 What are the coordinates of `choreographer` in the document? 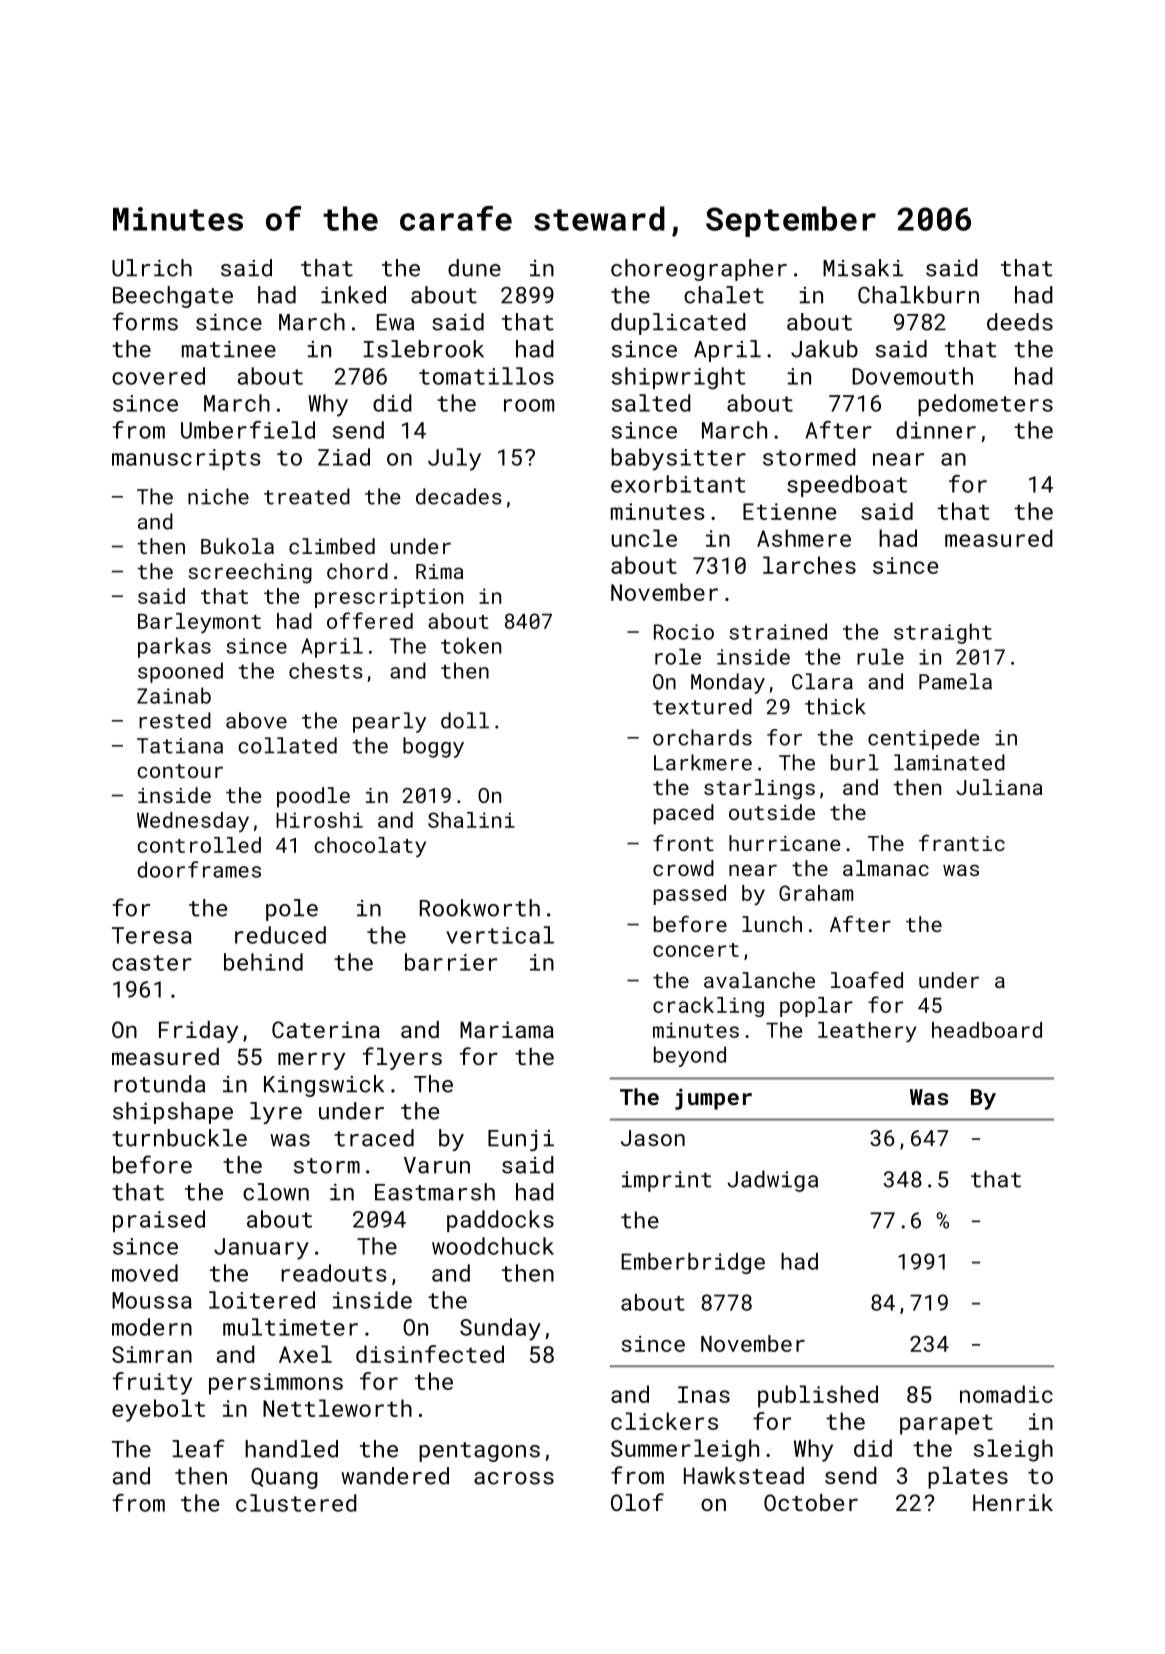 It's located at (699, 270).
